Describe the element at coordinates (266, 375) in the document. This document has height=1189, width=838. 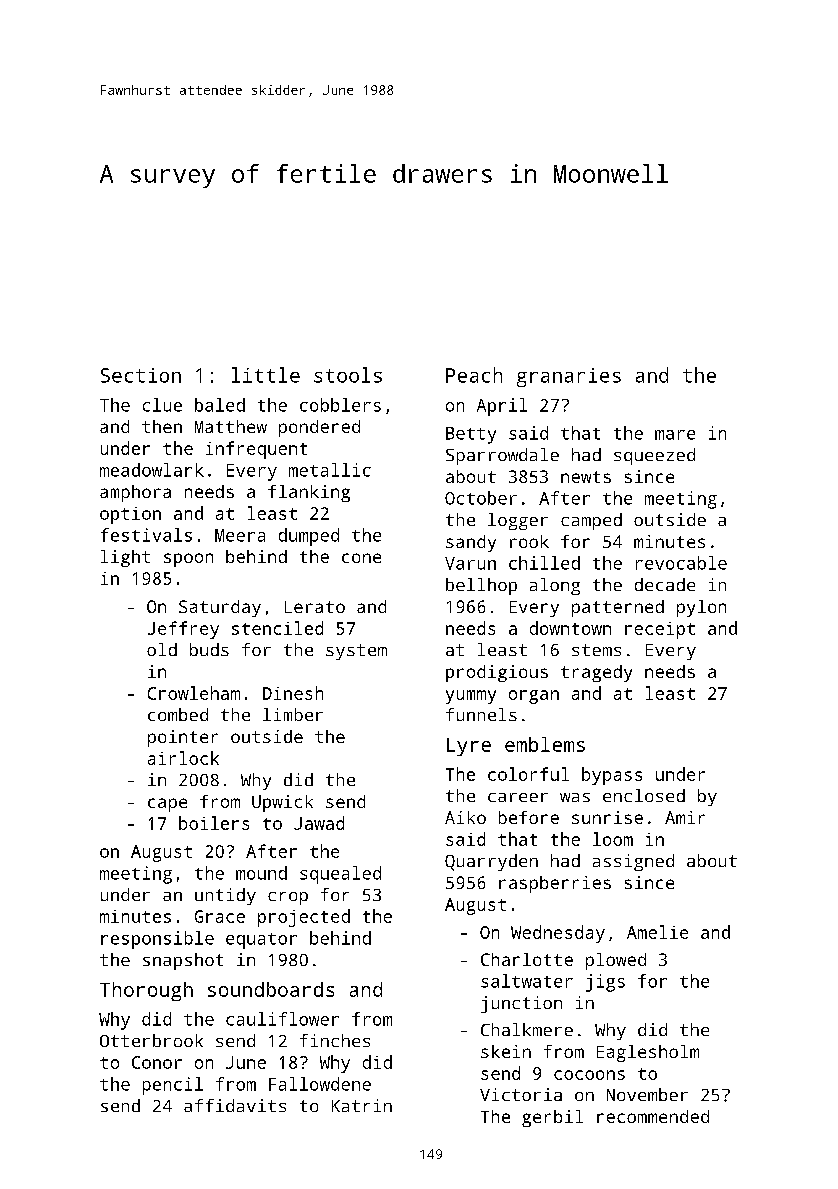
I see `little` at that location.
